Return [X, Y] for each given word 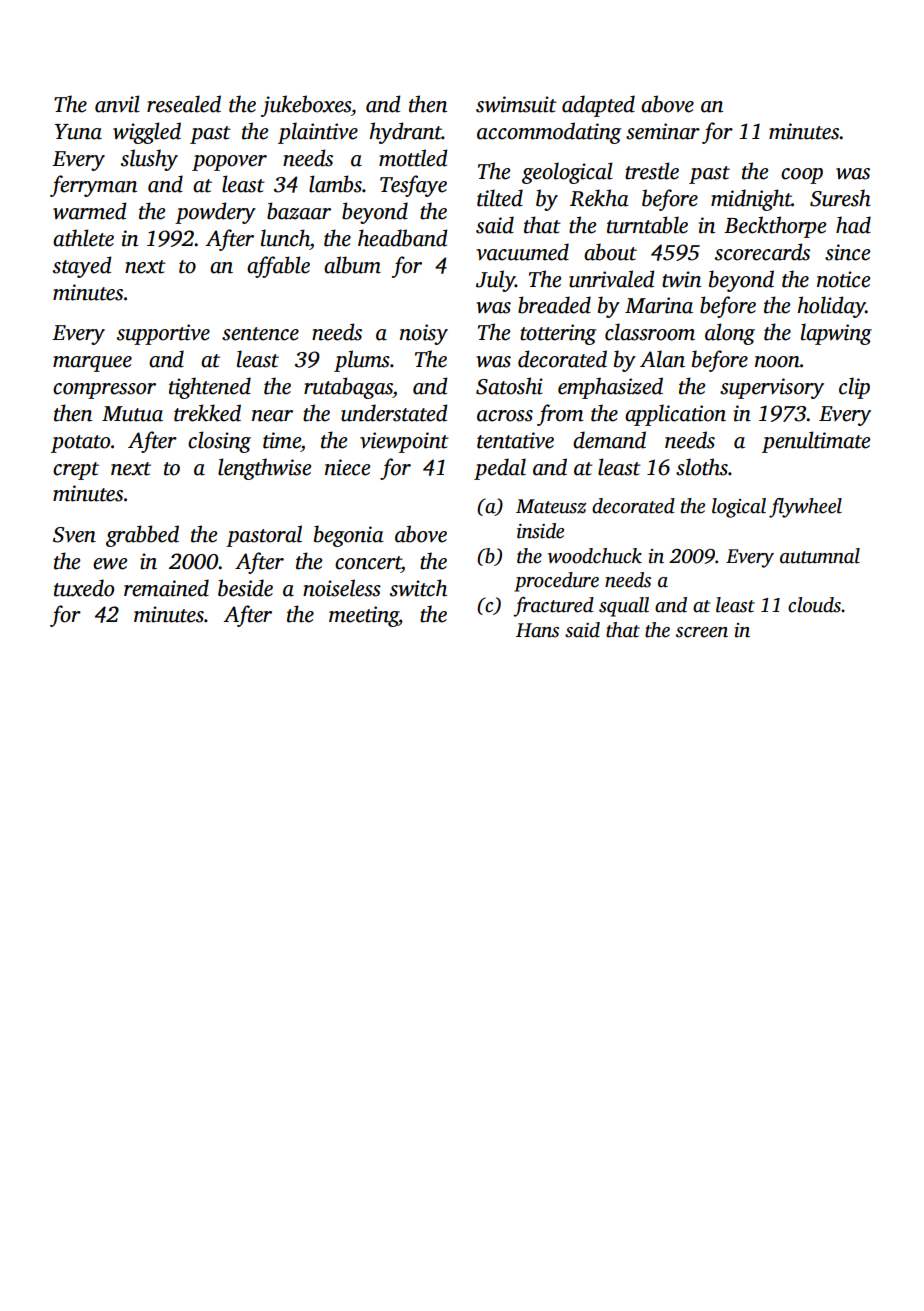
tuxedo [84, 588]
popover [229, 163]
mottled [413, 158]
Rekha [599, 198]
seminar [663, 131]
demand [609, 440]
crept [76, 471]
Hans [537, 630]
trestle [652, 171]
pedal [500, 469]
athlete [83, 238]
